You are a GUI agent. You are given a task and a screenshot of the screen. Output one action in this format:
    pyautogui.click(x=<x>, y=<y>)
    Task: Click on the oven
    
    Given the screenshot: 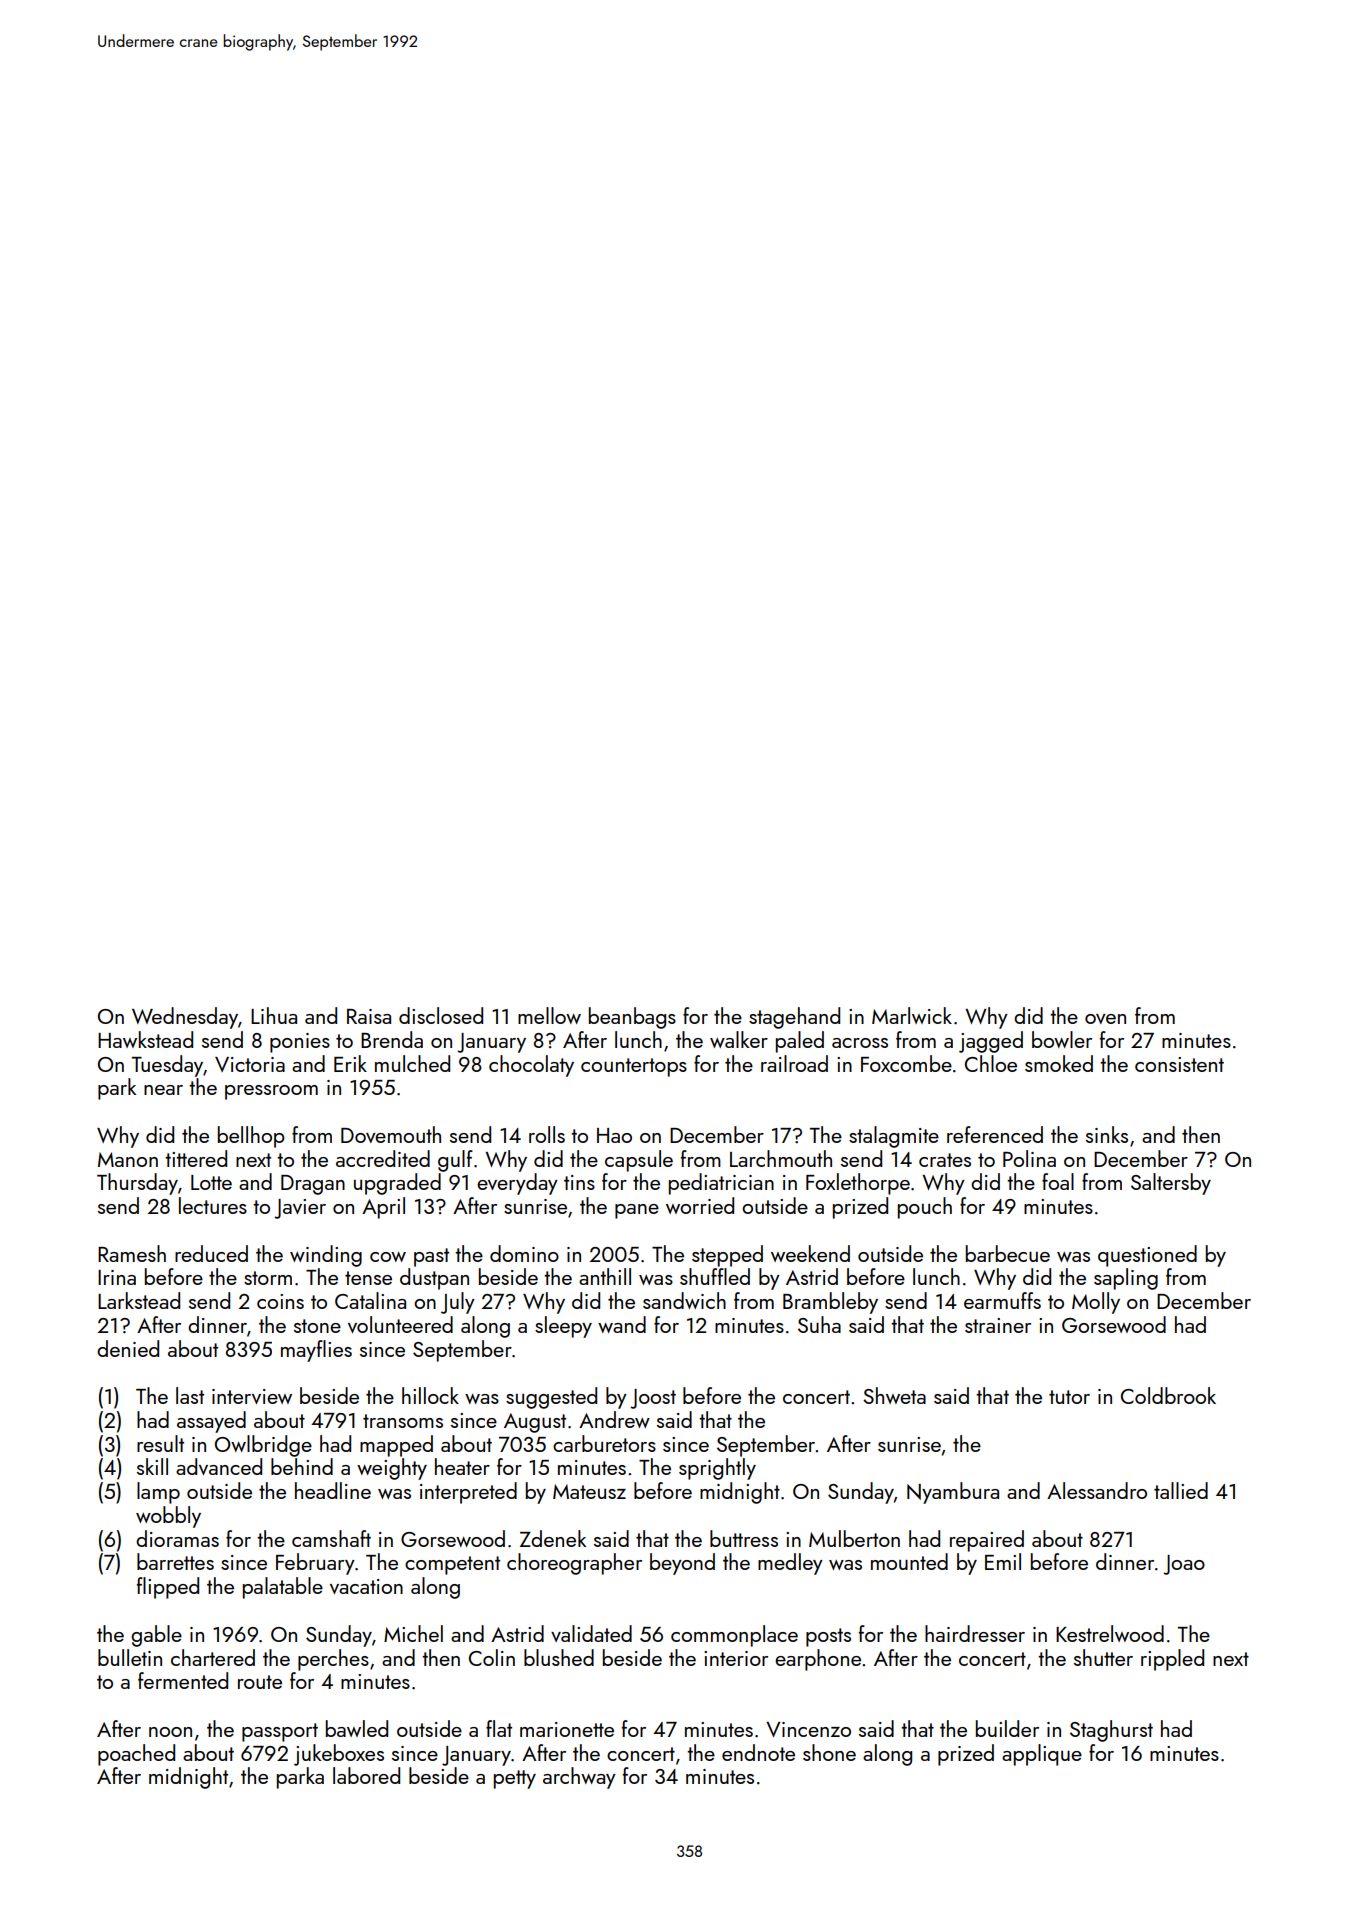 What is the action you would take?
    pyautogui.click(x=1105, y=1019)
